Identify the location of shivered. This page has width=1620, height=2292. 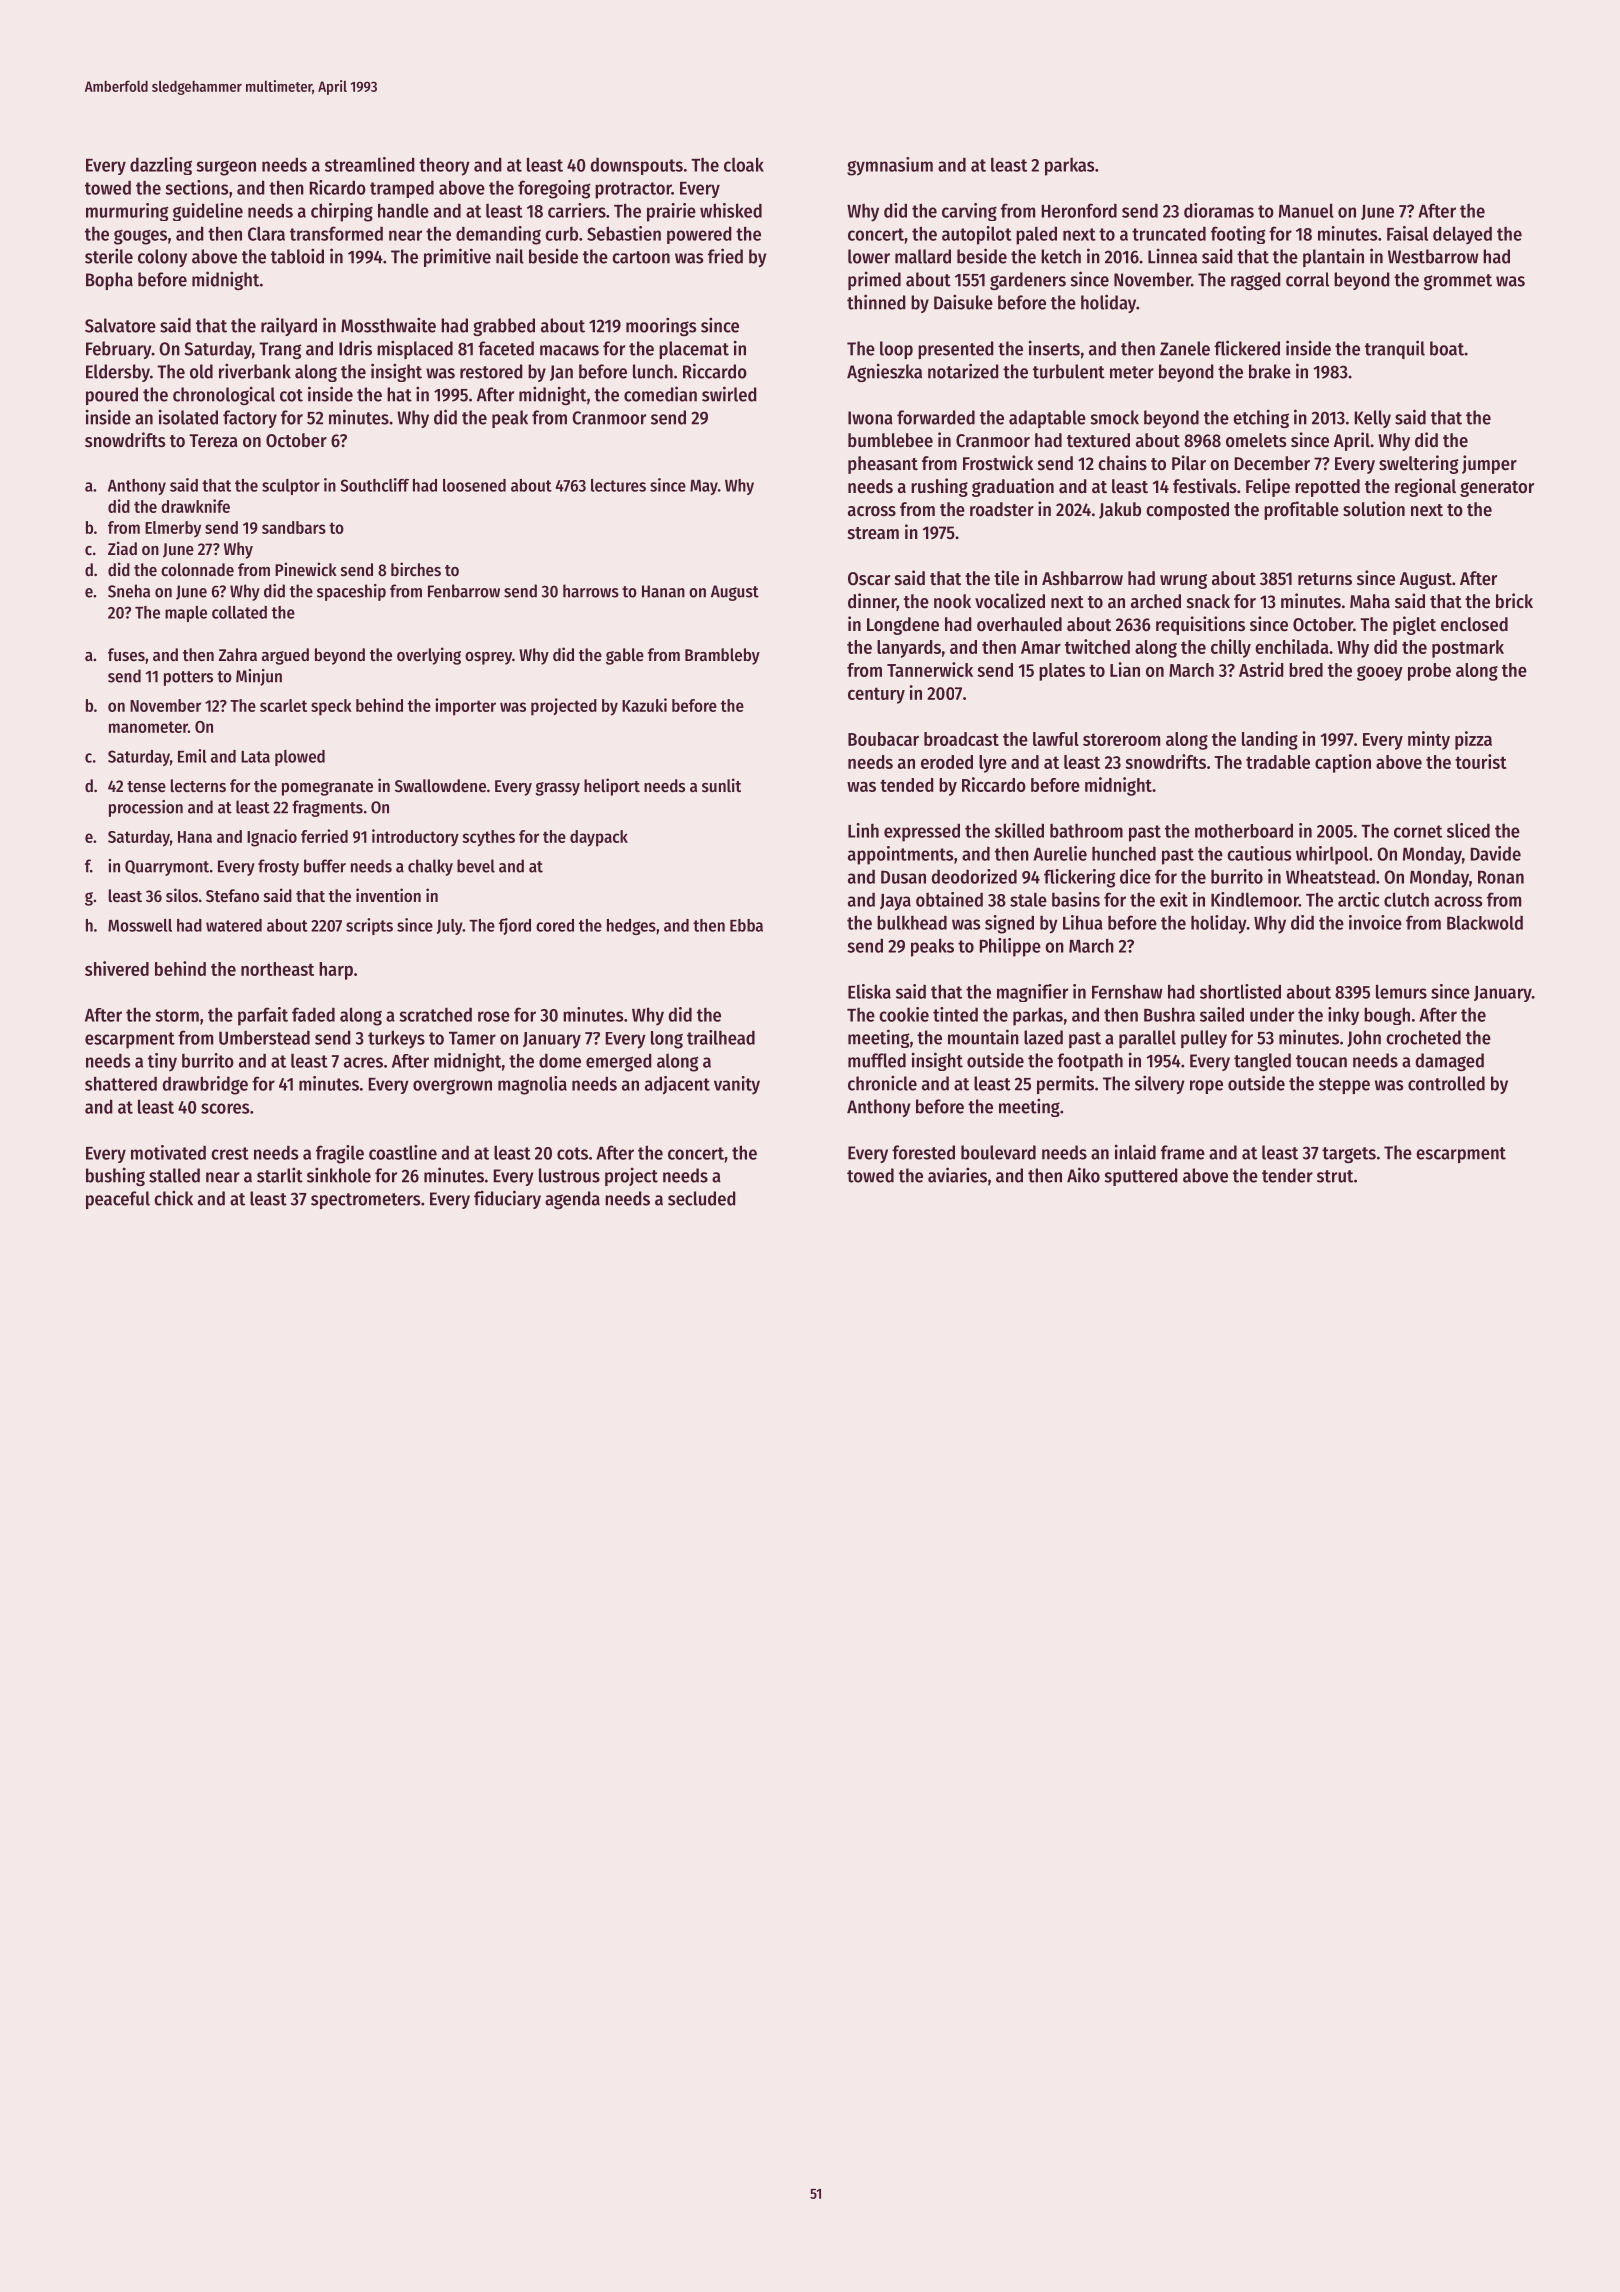
(117, 968).
